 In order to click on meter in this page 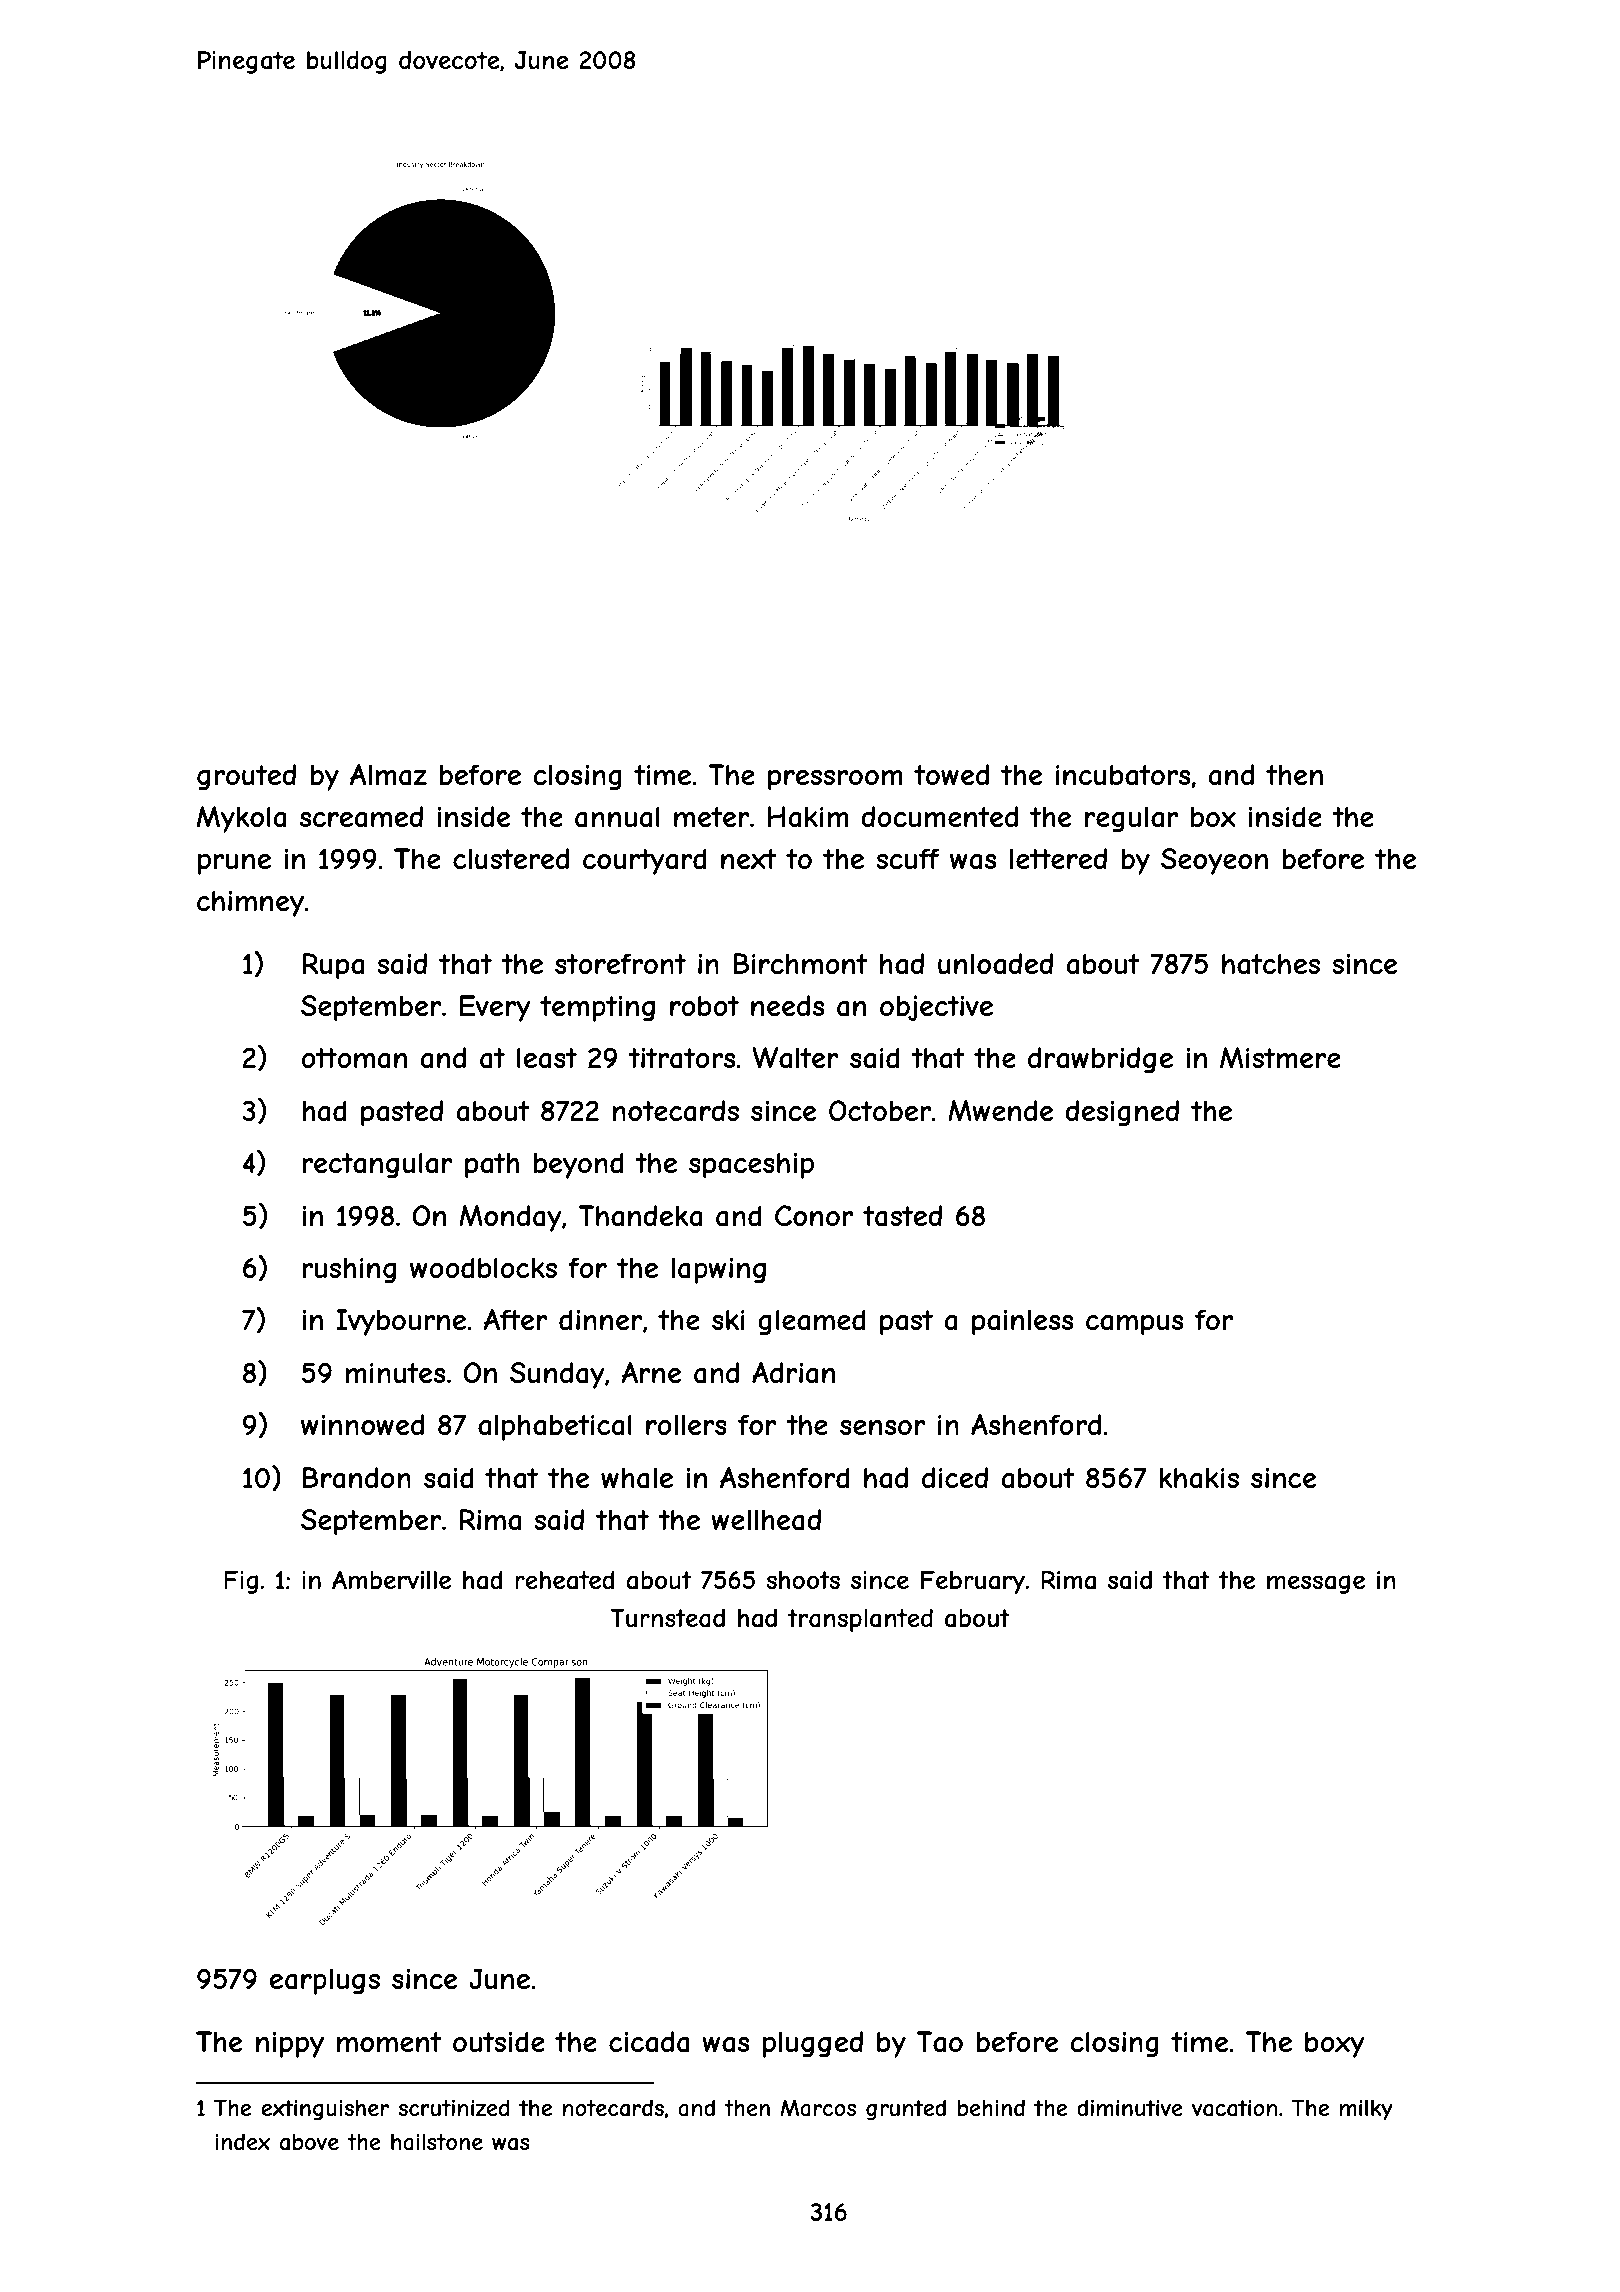, I will do `click(712, 817)`.
